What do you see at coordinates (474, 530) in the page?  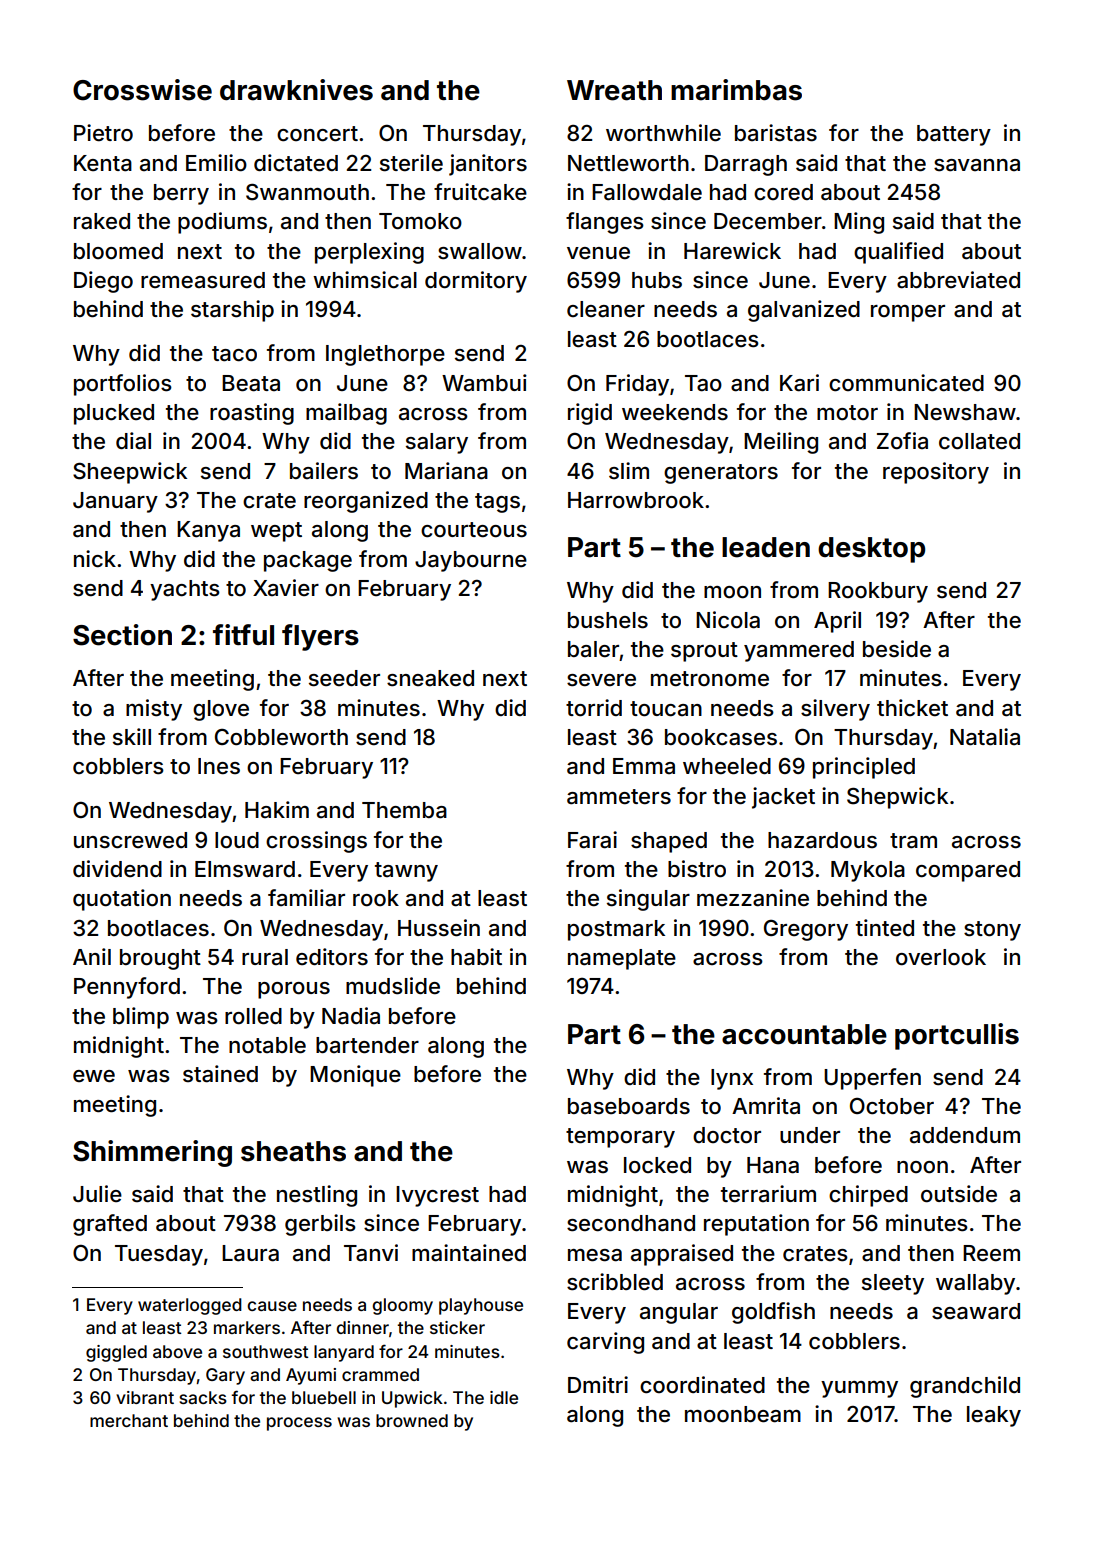 I see `courteous` at bounding box center [474, 530].
